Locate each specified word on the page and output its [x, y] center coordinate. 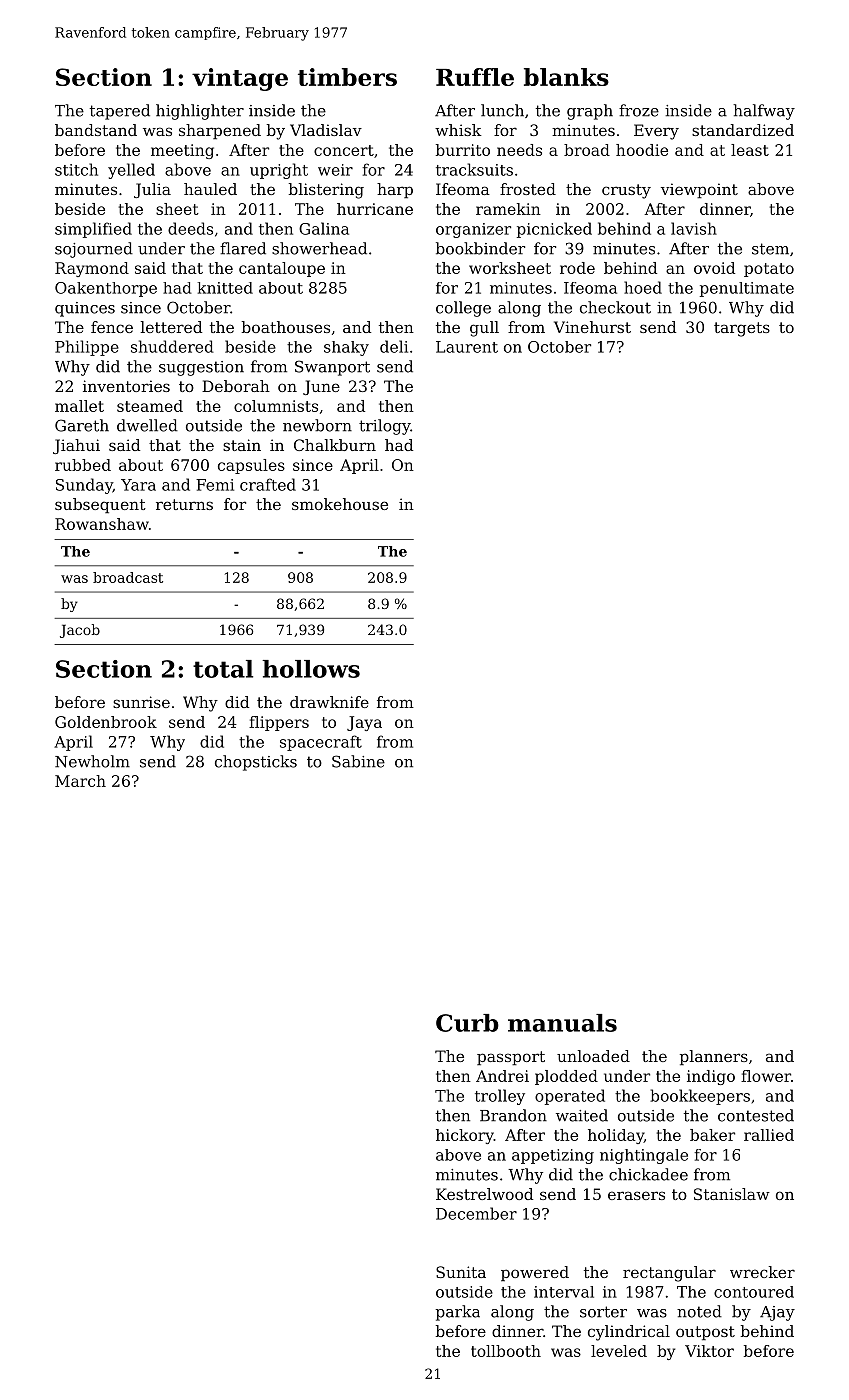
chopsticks [256, 763]
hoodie [642, 150]
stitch [76, 169]
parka [458, 1313]
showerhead [319, 248]
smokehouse [340, 504]
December [476, 1213]
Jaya [364, 723]
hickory [465, 1136]
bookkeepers [700, 1097]
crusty [626, 191]
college [463, 309]
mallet [79, 406]
